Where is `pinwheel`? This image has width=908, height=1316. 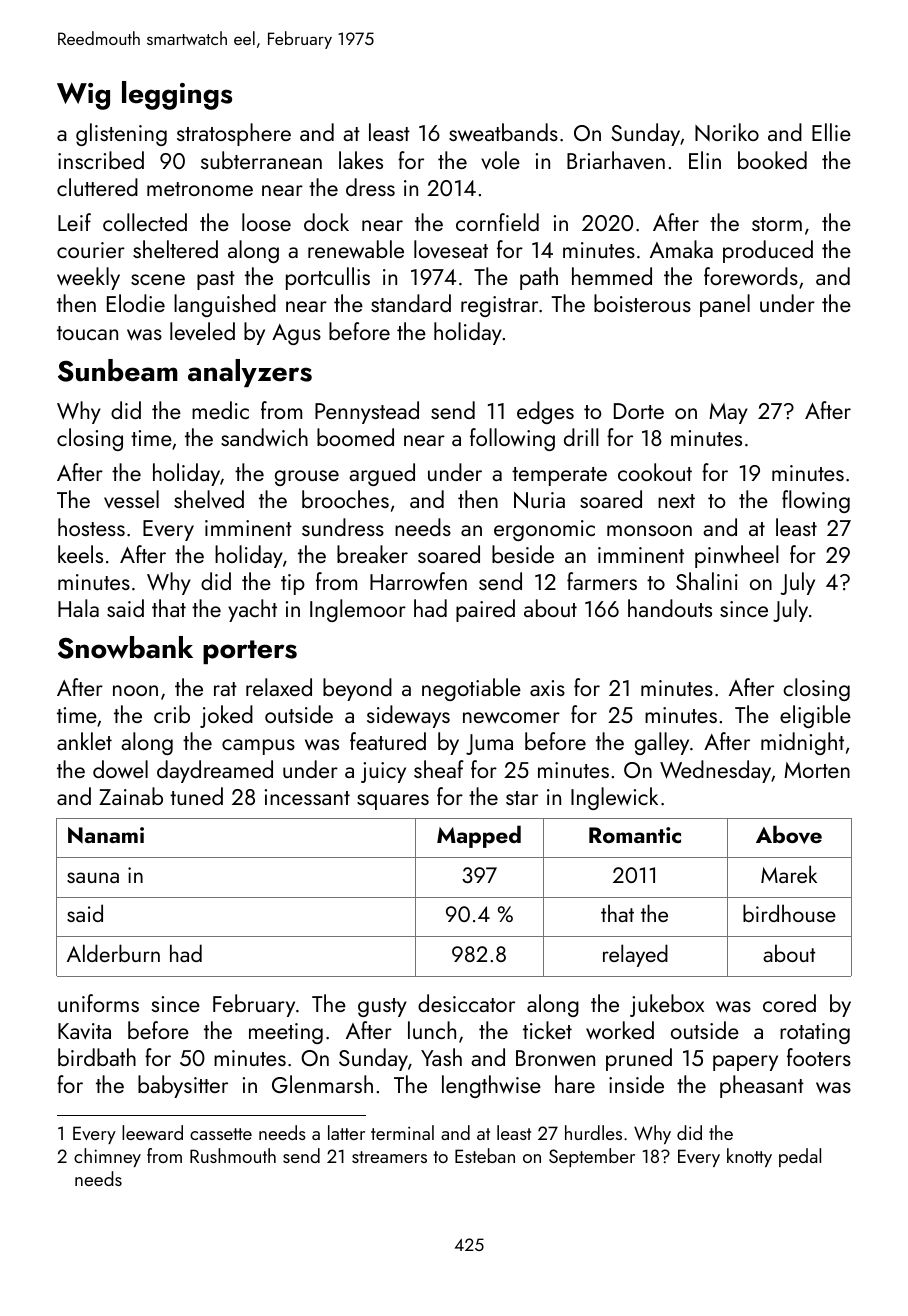 pinwheel is located at coordinates (737, 556).
